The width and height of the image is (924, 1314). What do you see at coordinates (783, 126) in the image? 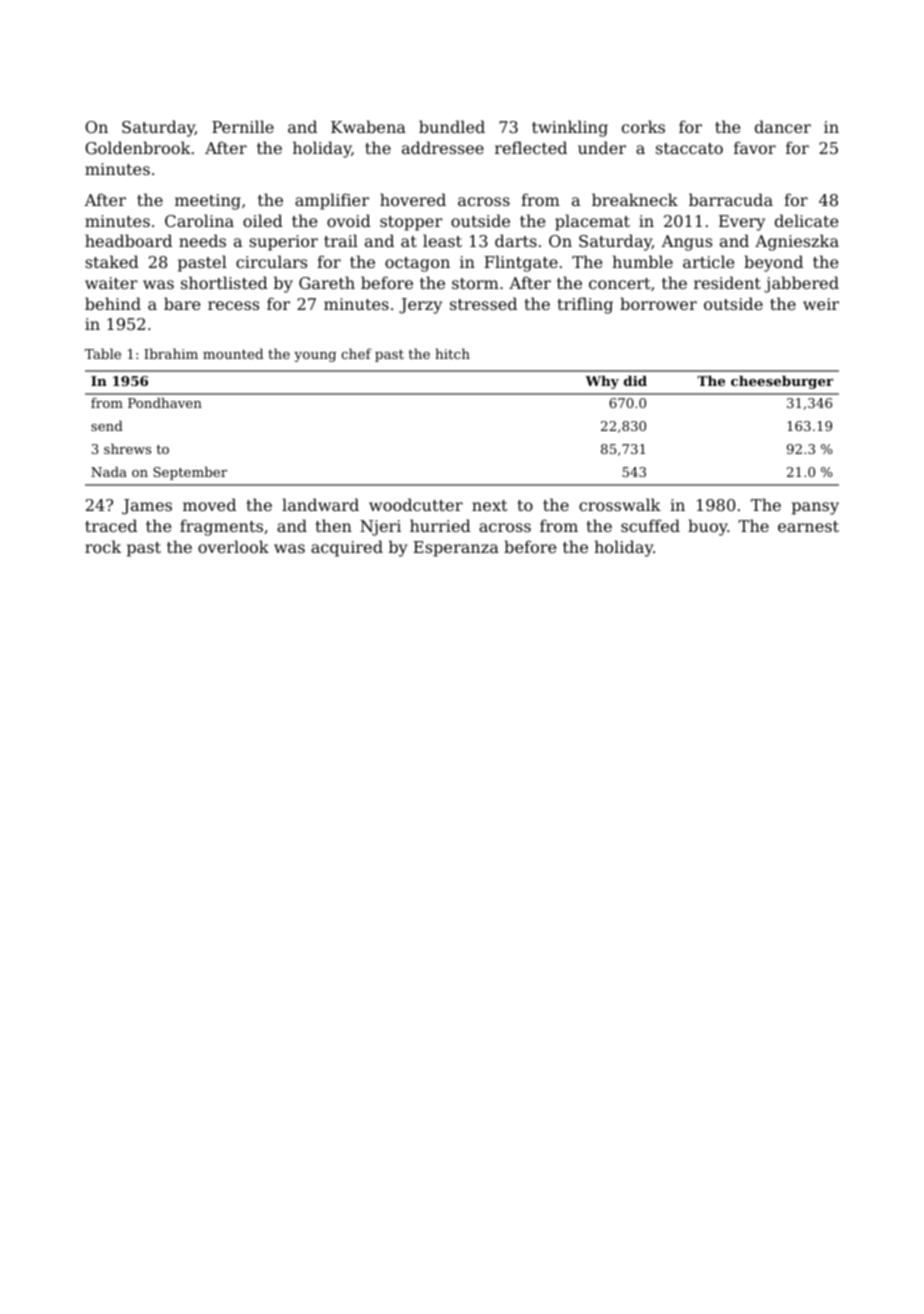
I see `dancer` at bounding box center [783, 126].
